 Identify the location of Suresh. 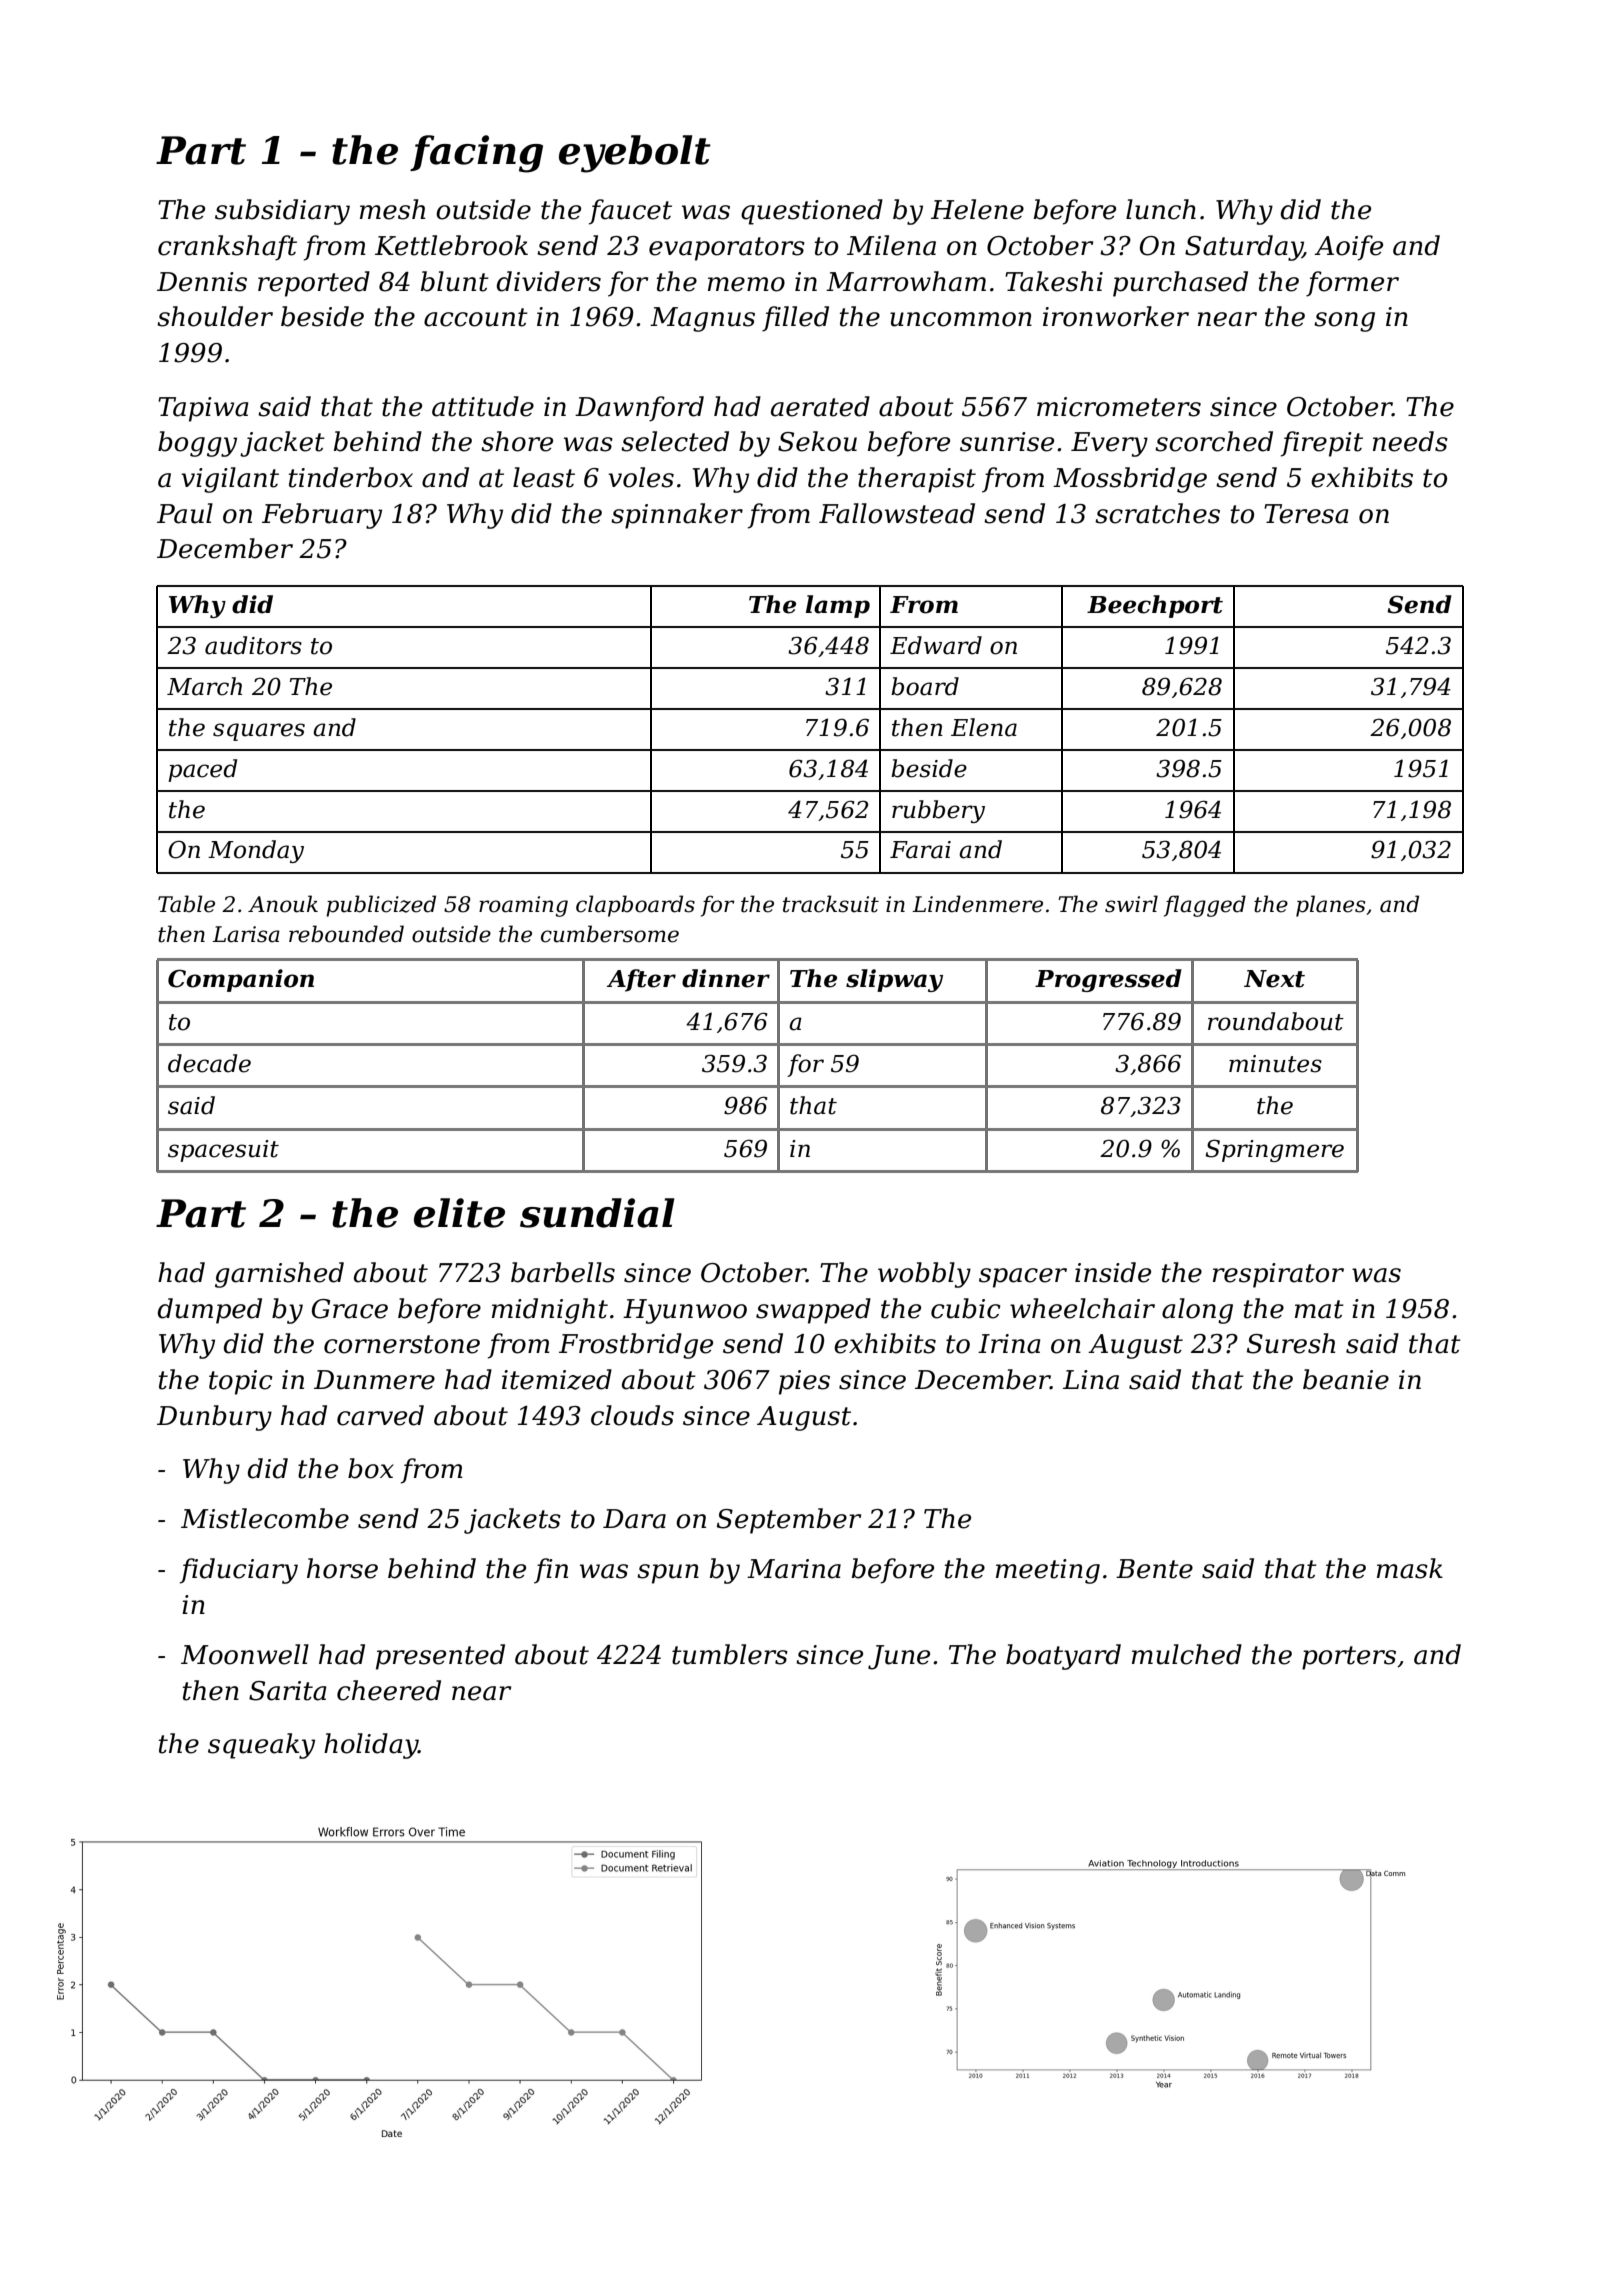
(1291, 1343).
